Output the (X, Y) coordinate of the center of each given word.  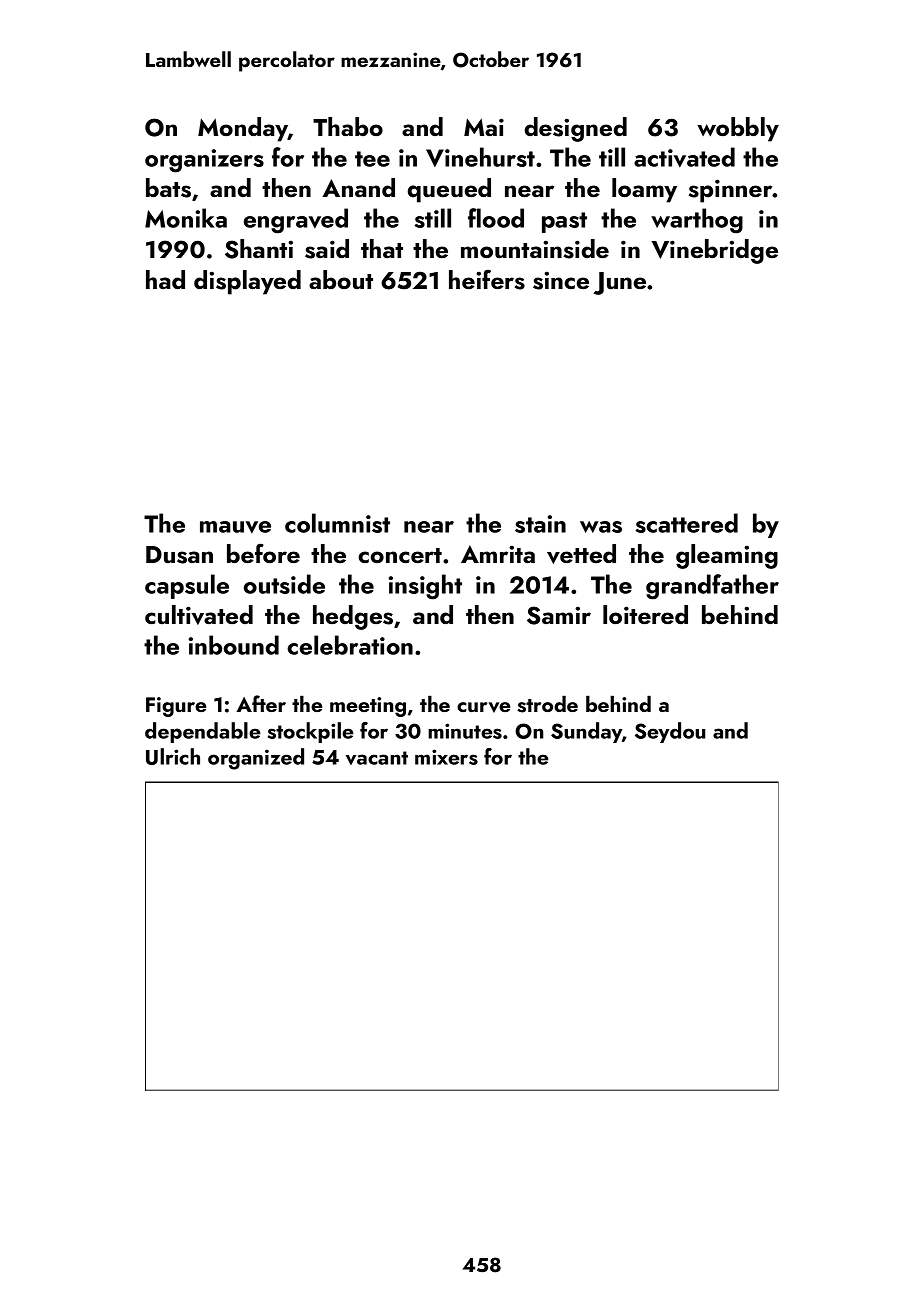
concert (400, 555)
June (620, 283)
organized (256, 759)
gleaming (727, 556)
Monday (243, 129)
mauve (235, 527)
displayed (247, 282)
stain (540, 524)
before (263, 553)
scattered (687, 523)
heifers (487, 279)
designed (576, 129)
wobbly (738, 129)
